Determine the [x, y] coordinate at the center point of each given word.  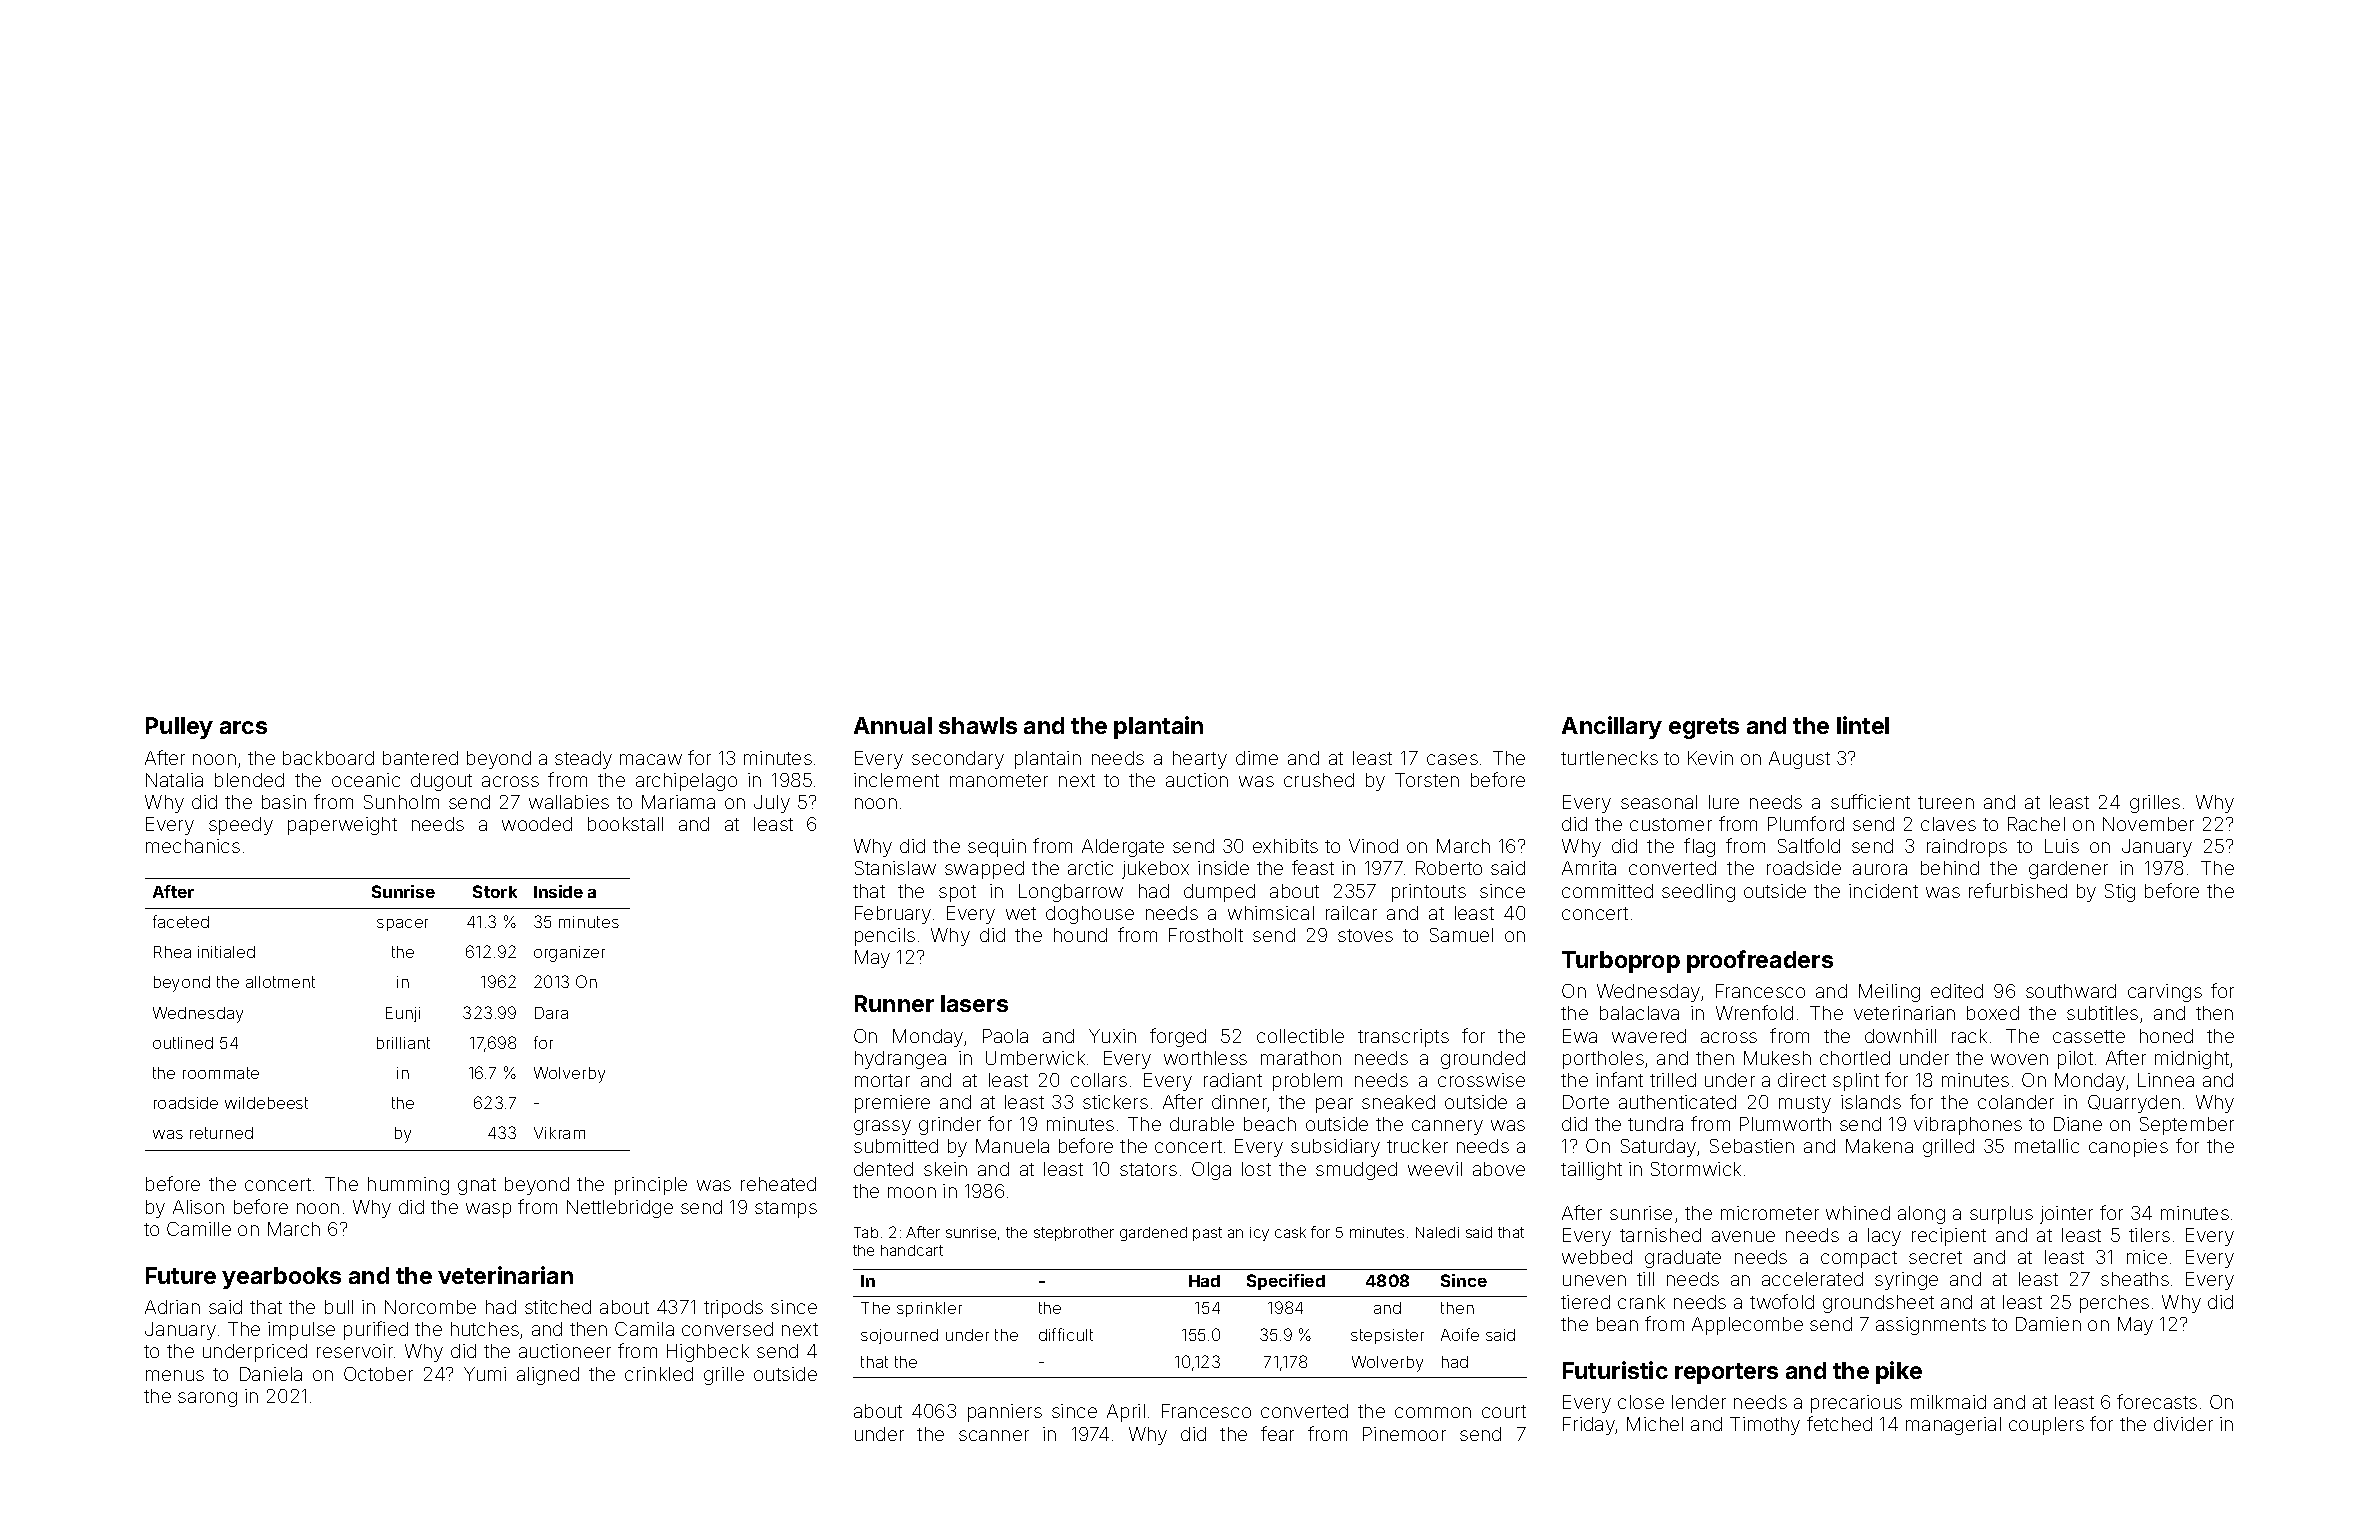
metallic [2047, 1146]
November [2148, 824]
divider [2183, 1424]
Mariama [678, 802]
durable [1202, 1124]
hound [1080, 935]
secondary [958, 760]
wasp [488, 1210]
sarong [207, 1399]
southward [2071, 991]
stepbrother [1074, 1234]
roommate [221, 1073]
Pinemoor [1404, 1434]
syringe [1906, 1281]
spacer [402, 925]
